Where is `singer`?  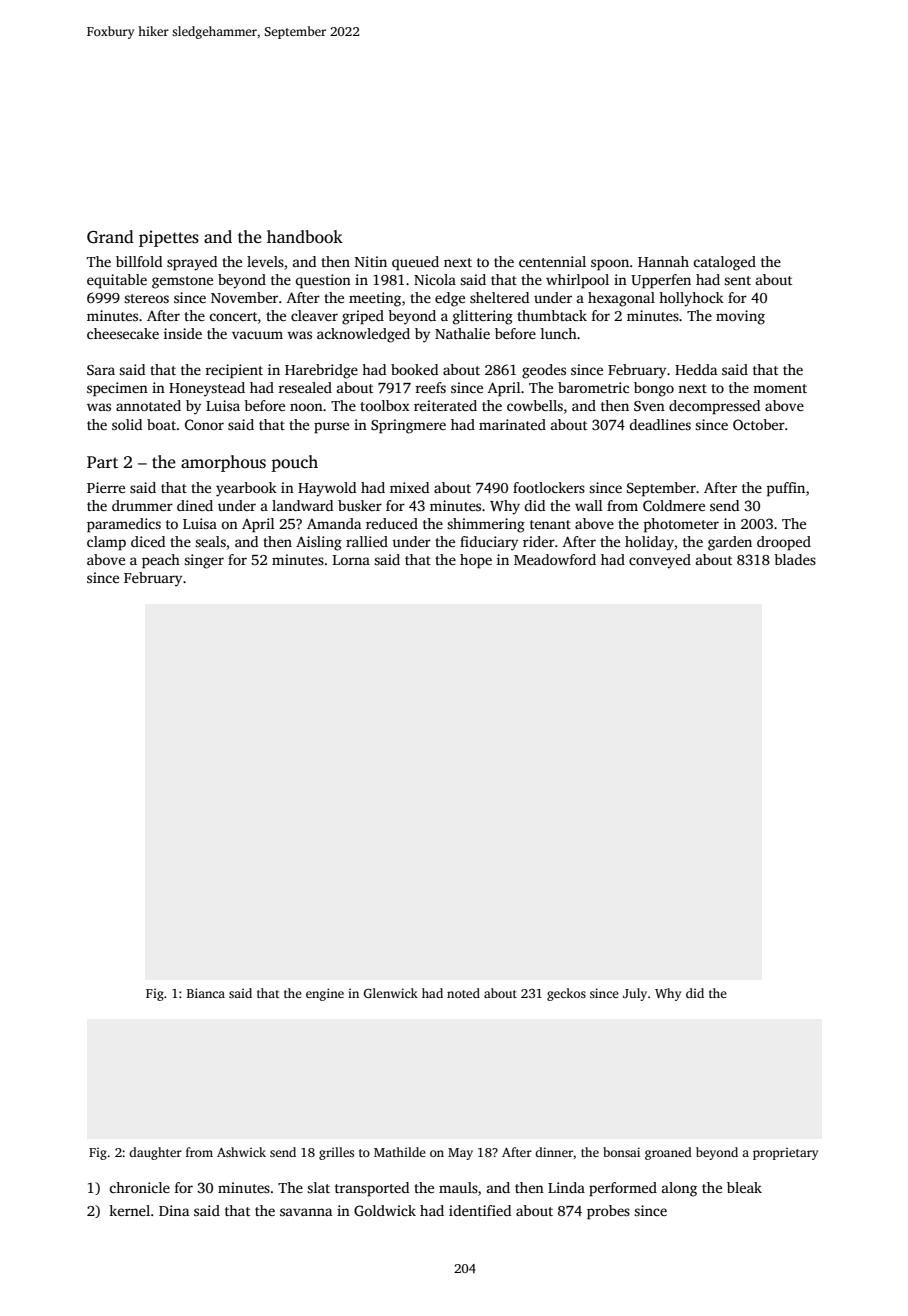
singer is located at coordinates (204, 561).
